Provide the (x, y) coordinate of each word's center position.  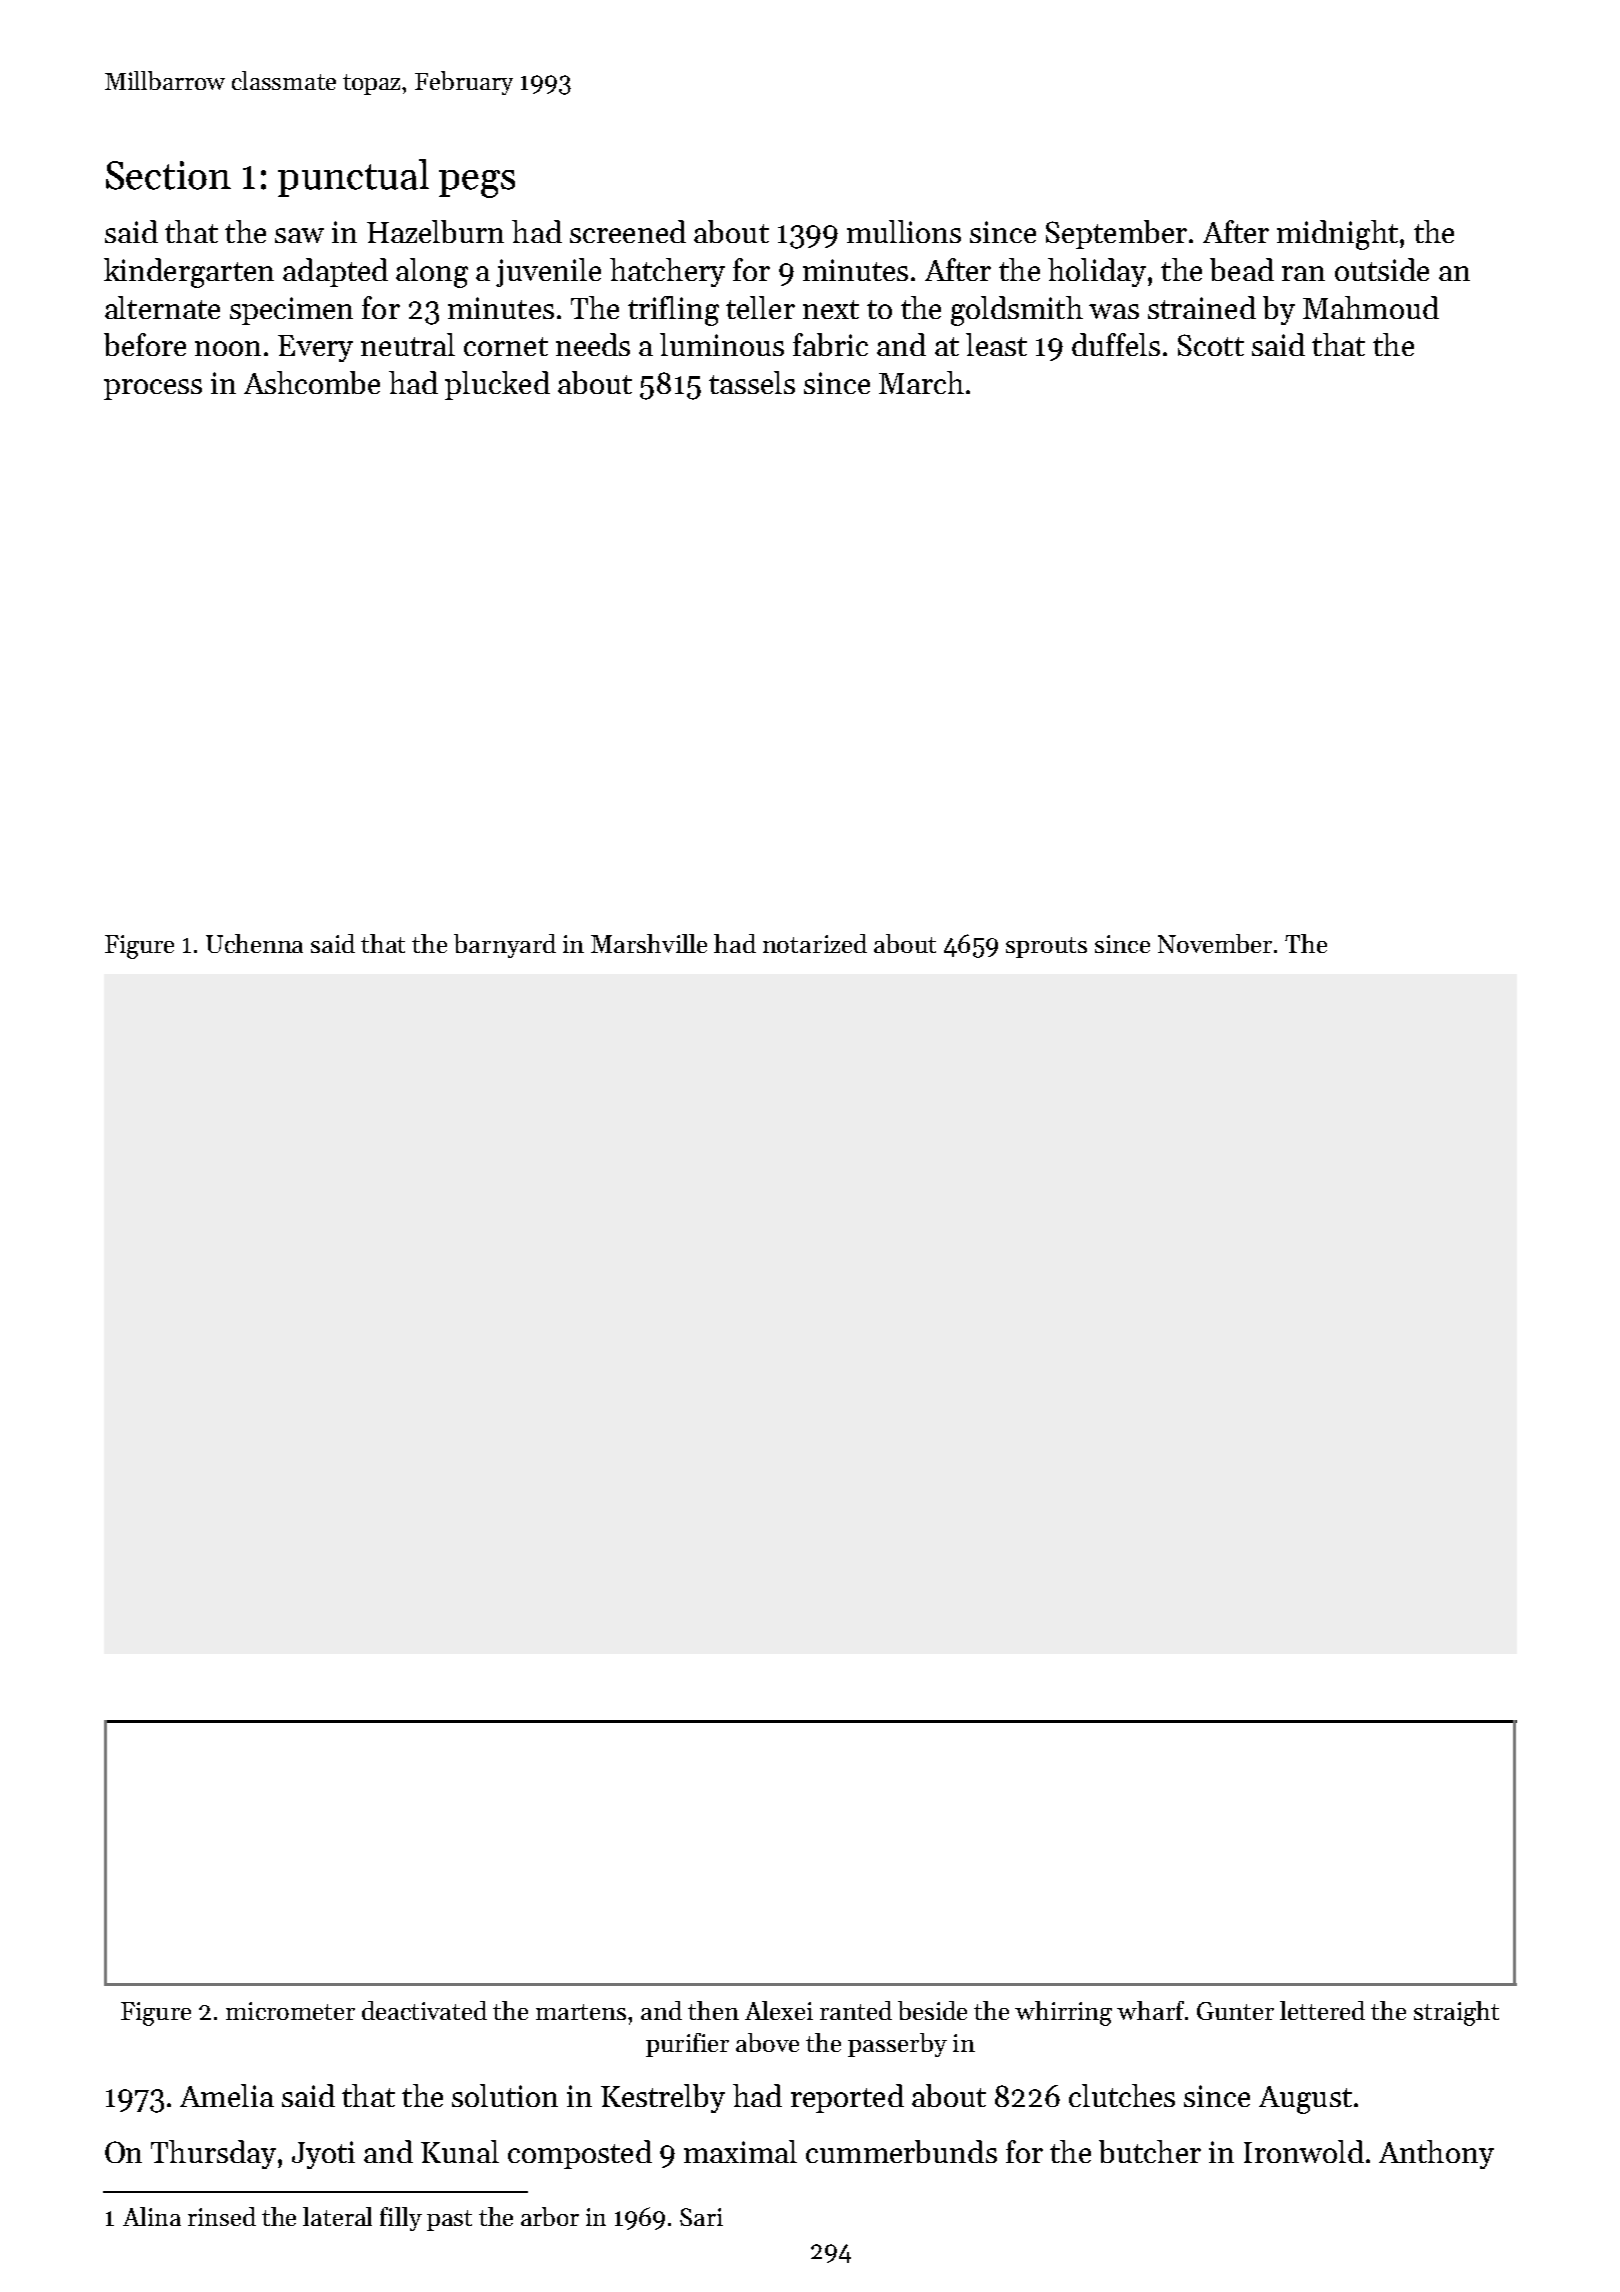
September (1116, 234)
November (1215, 943)
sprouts (1046, 947)
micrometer (290, 2011)
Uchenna (254, 943)
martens (581, 2012)
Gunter (1235, 2011)
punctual (353, 178)
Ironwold (1304, 2151)
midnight (1337, 235)
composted (580, 2154)
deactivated (424, 2010)
